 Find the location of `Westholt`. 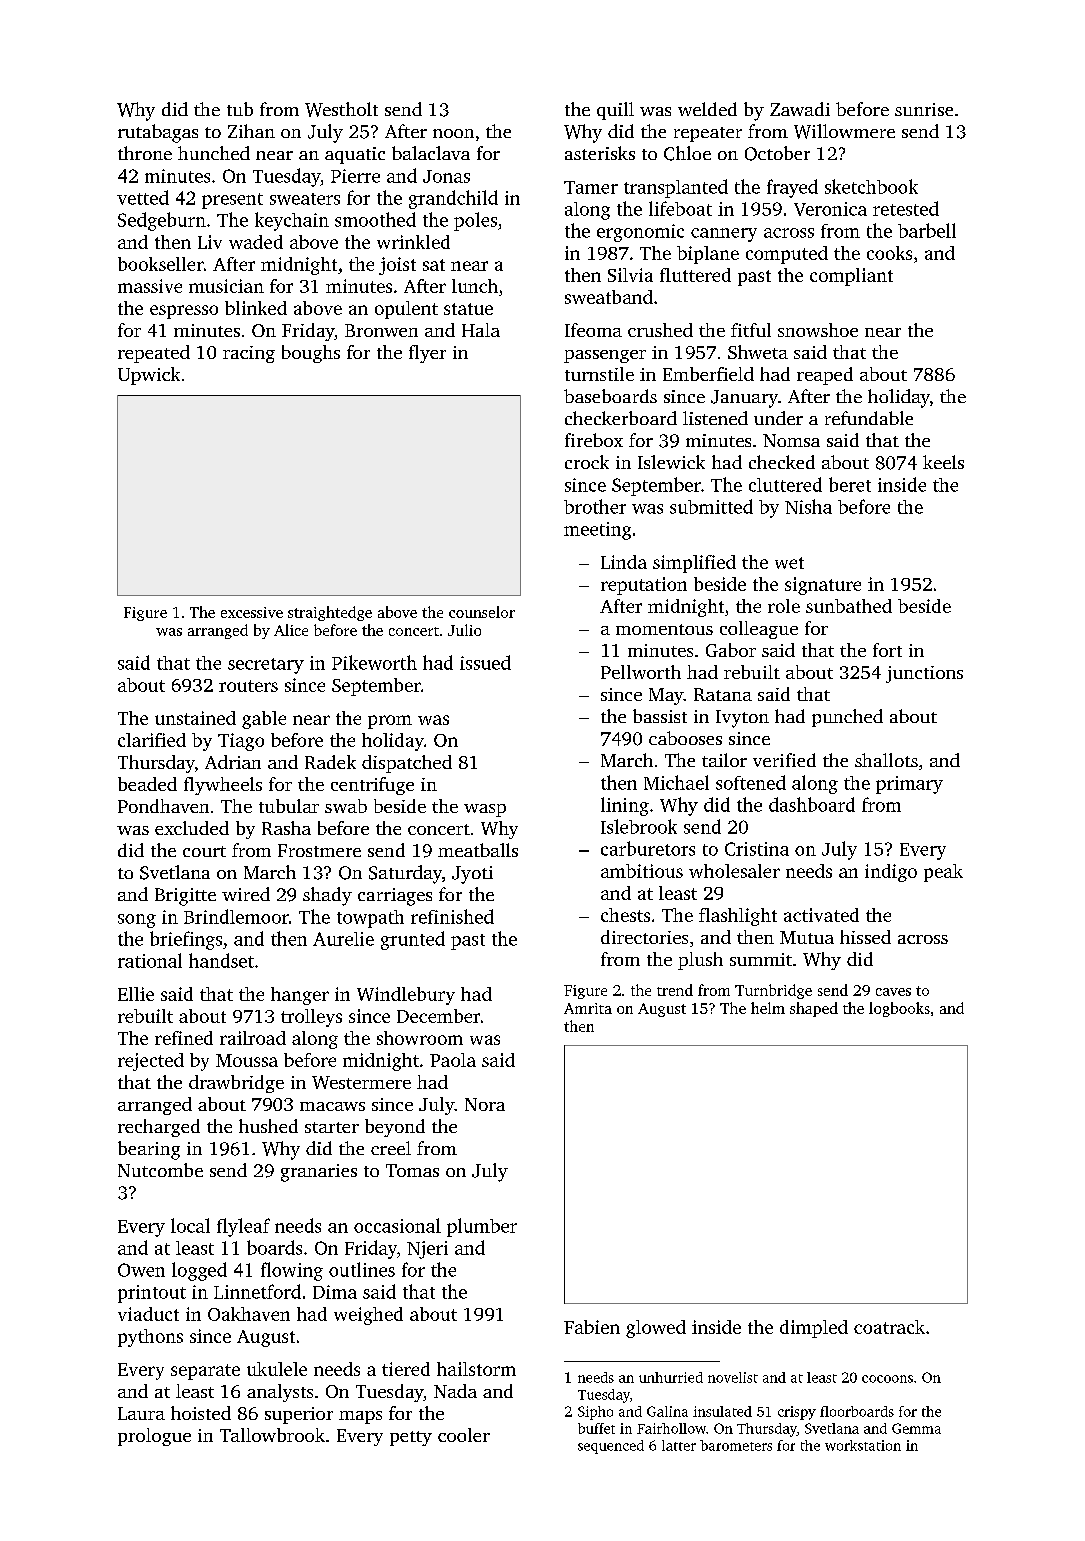

Westholt is located at coordinates (341, 109).
